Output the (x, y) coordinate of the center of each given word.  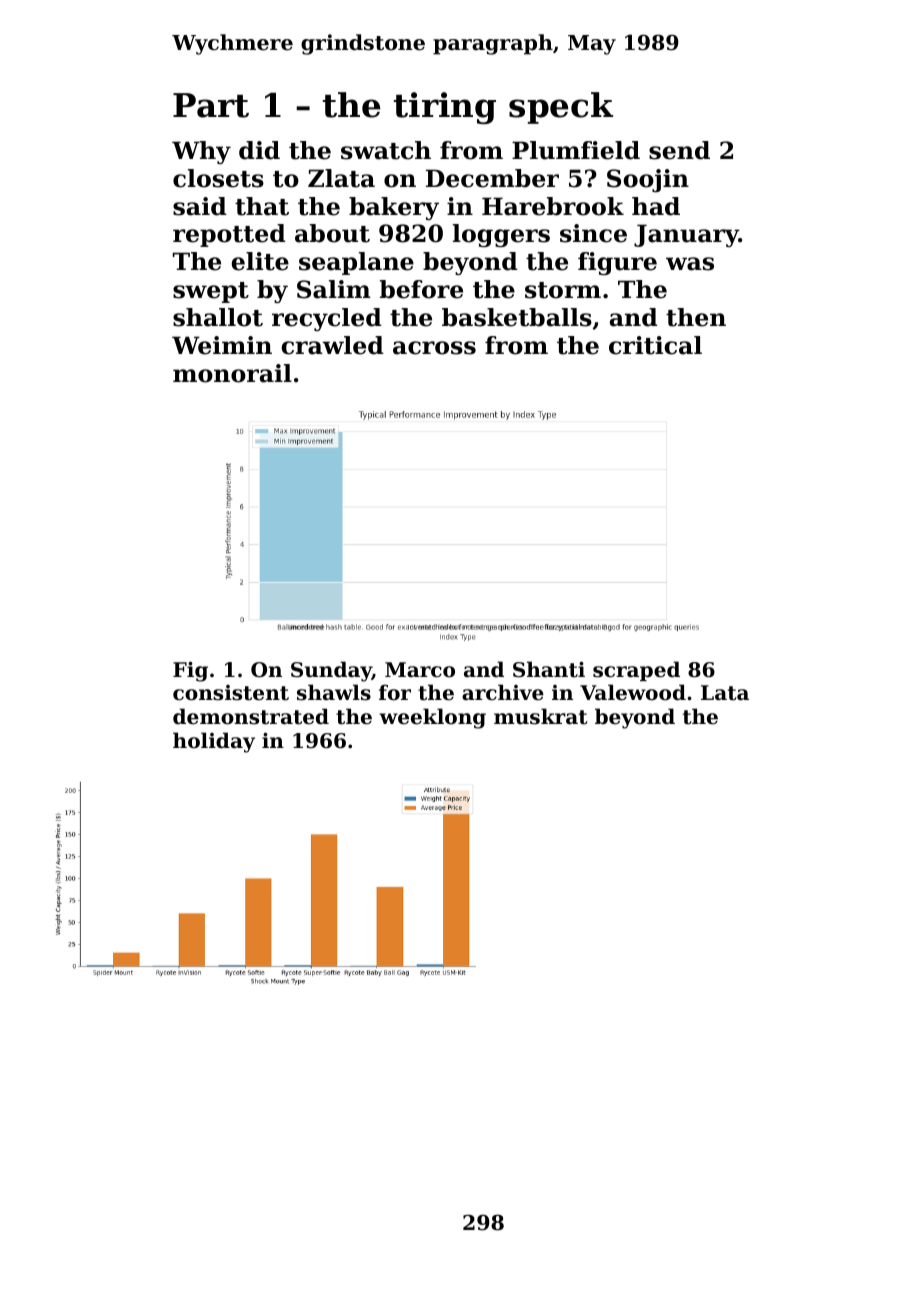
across (434, 348)
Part (211, 105)
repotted (229, 235)
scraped (636, 671)
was (690, 264)
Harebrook (553, 206)
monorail (232, 373)
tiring (445, 108)
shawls (334, 692)
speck (561, 108)
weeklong (432, 718)
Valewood (633, 692)
